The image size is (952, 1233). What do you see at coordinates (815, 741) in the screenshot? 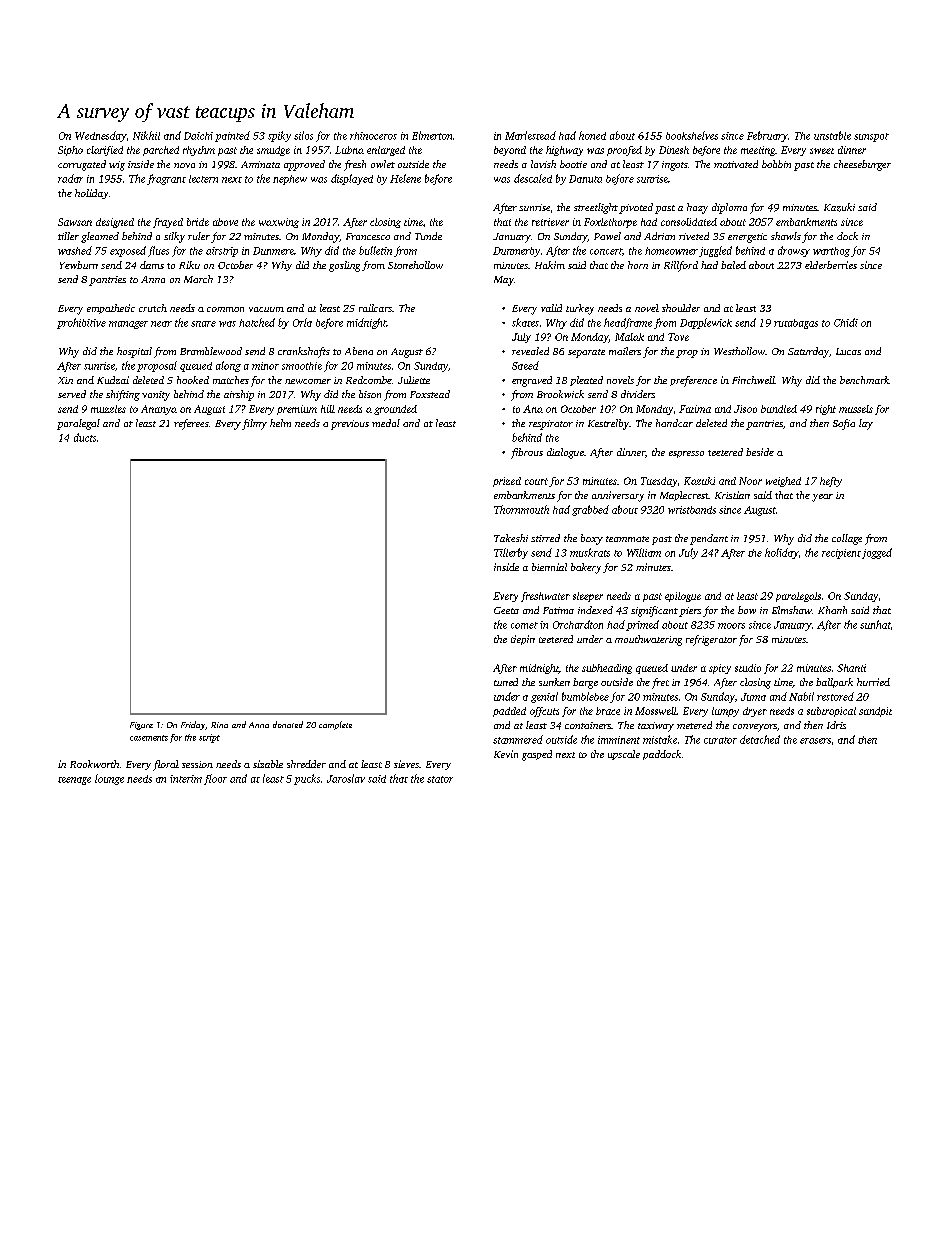
I see `erasers` at bounding box center [815, 741].
